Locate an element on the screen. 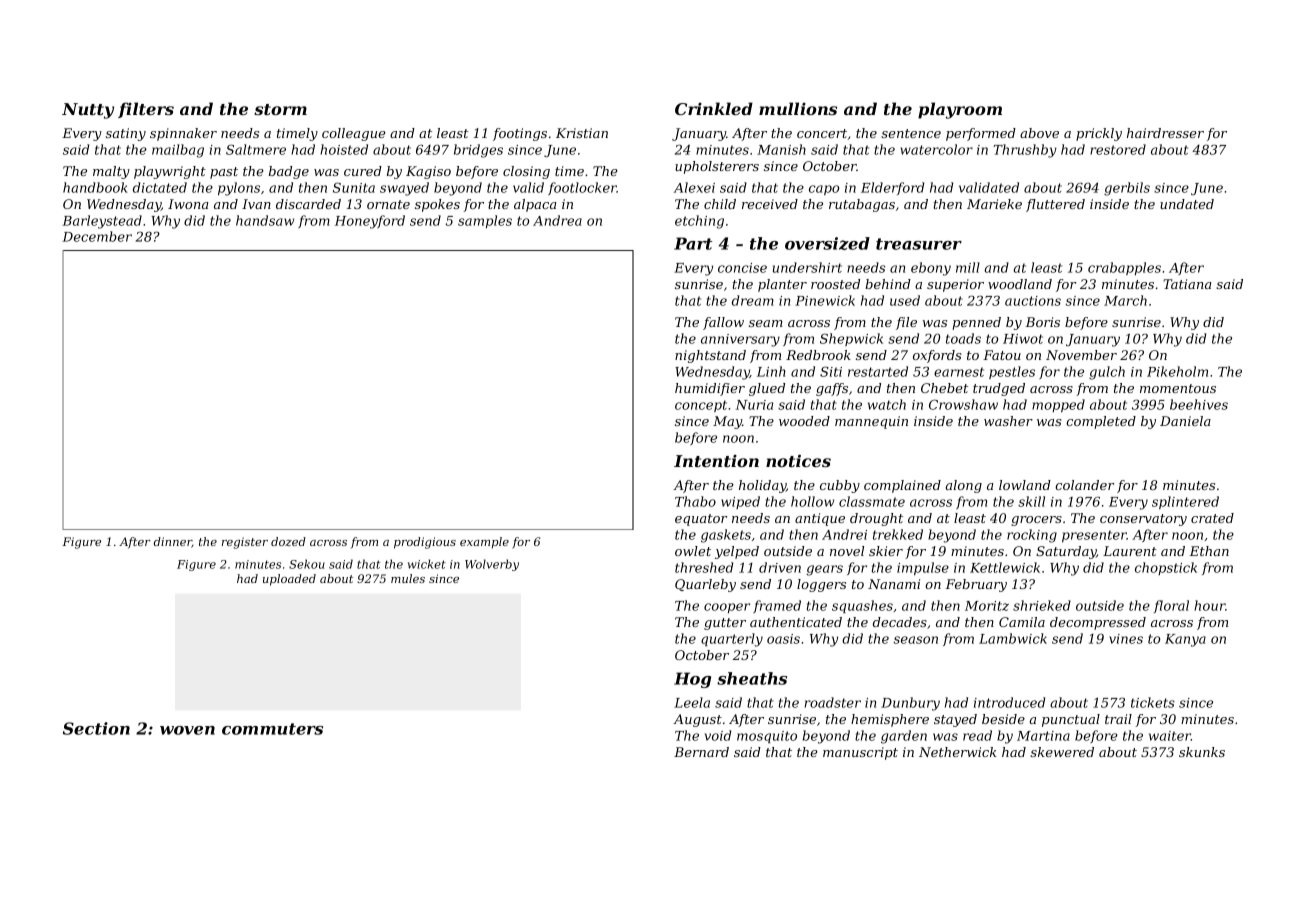  commuters is located at coordinates (272, 729).
